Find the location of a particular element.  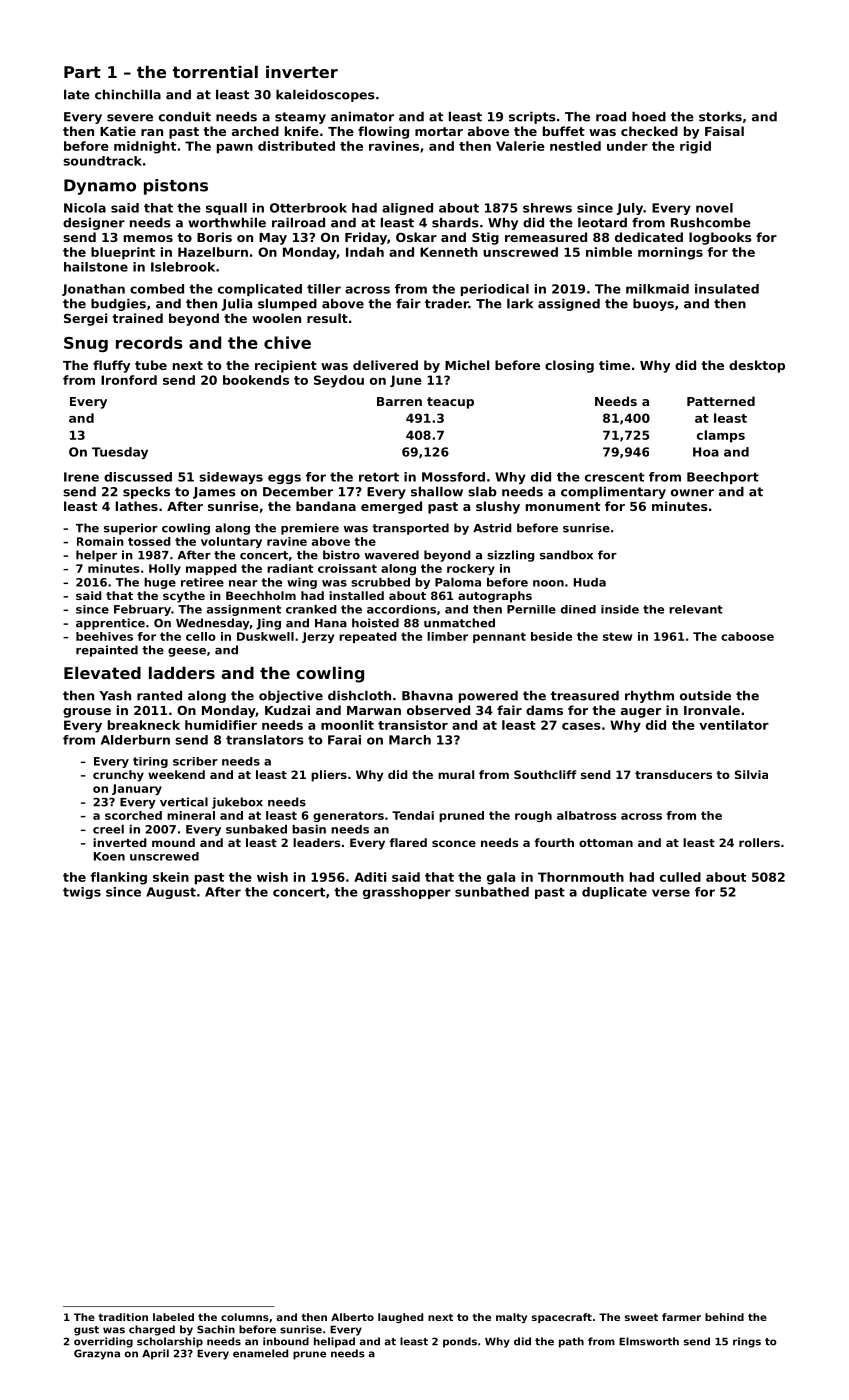

helipad is located at coordinates (334, 1342).
